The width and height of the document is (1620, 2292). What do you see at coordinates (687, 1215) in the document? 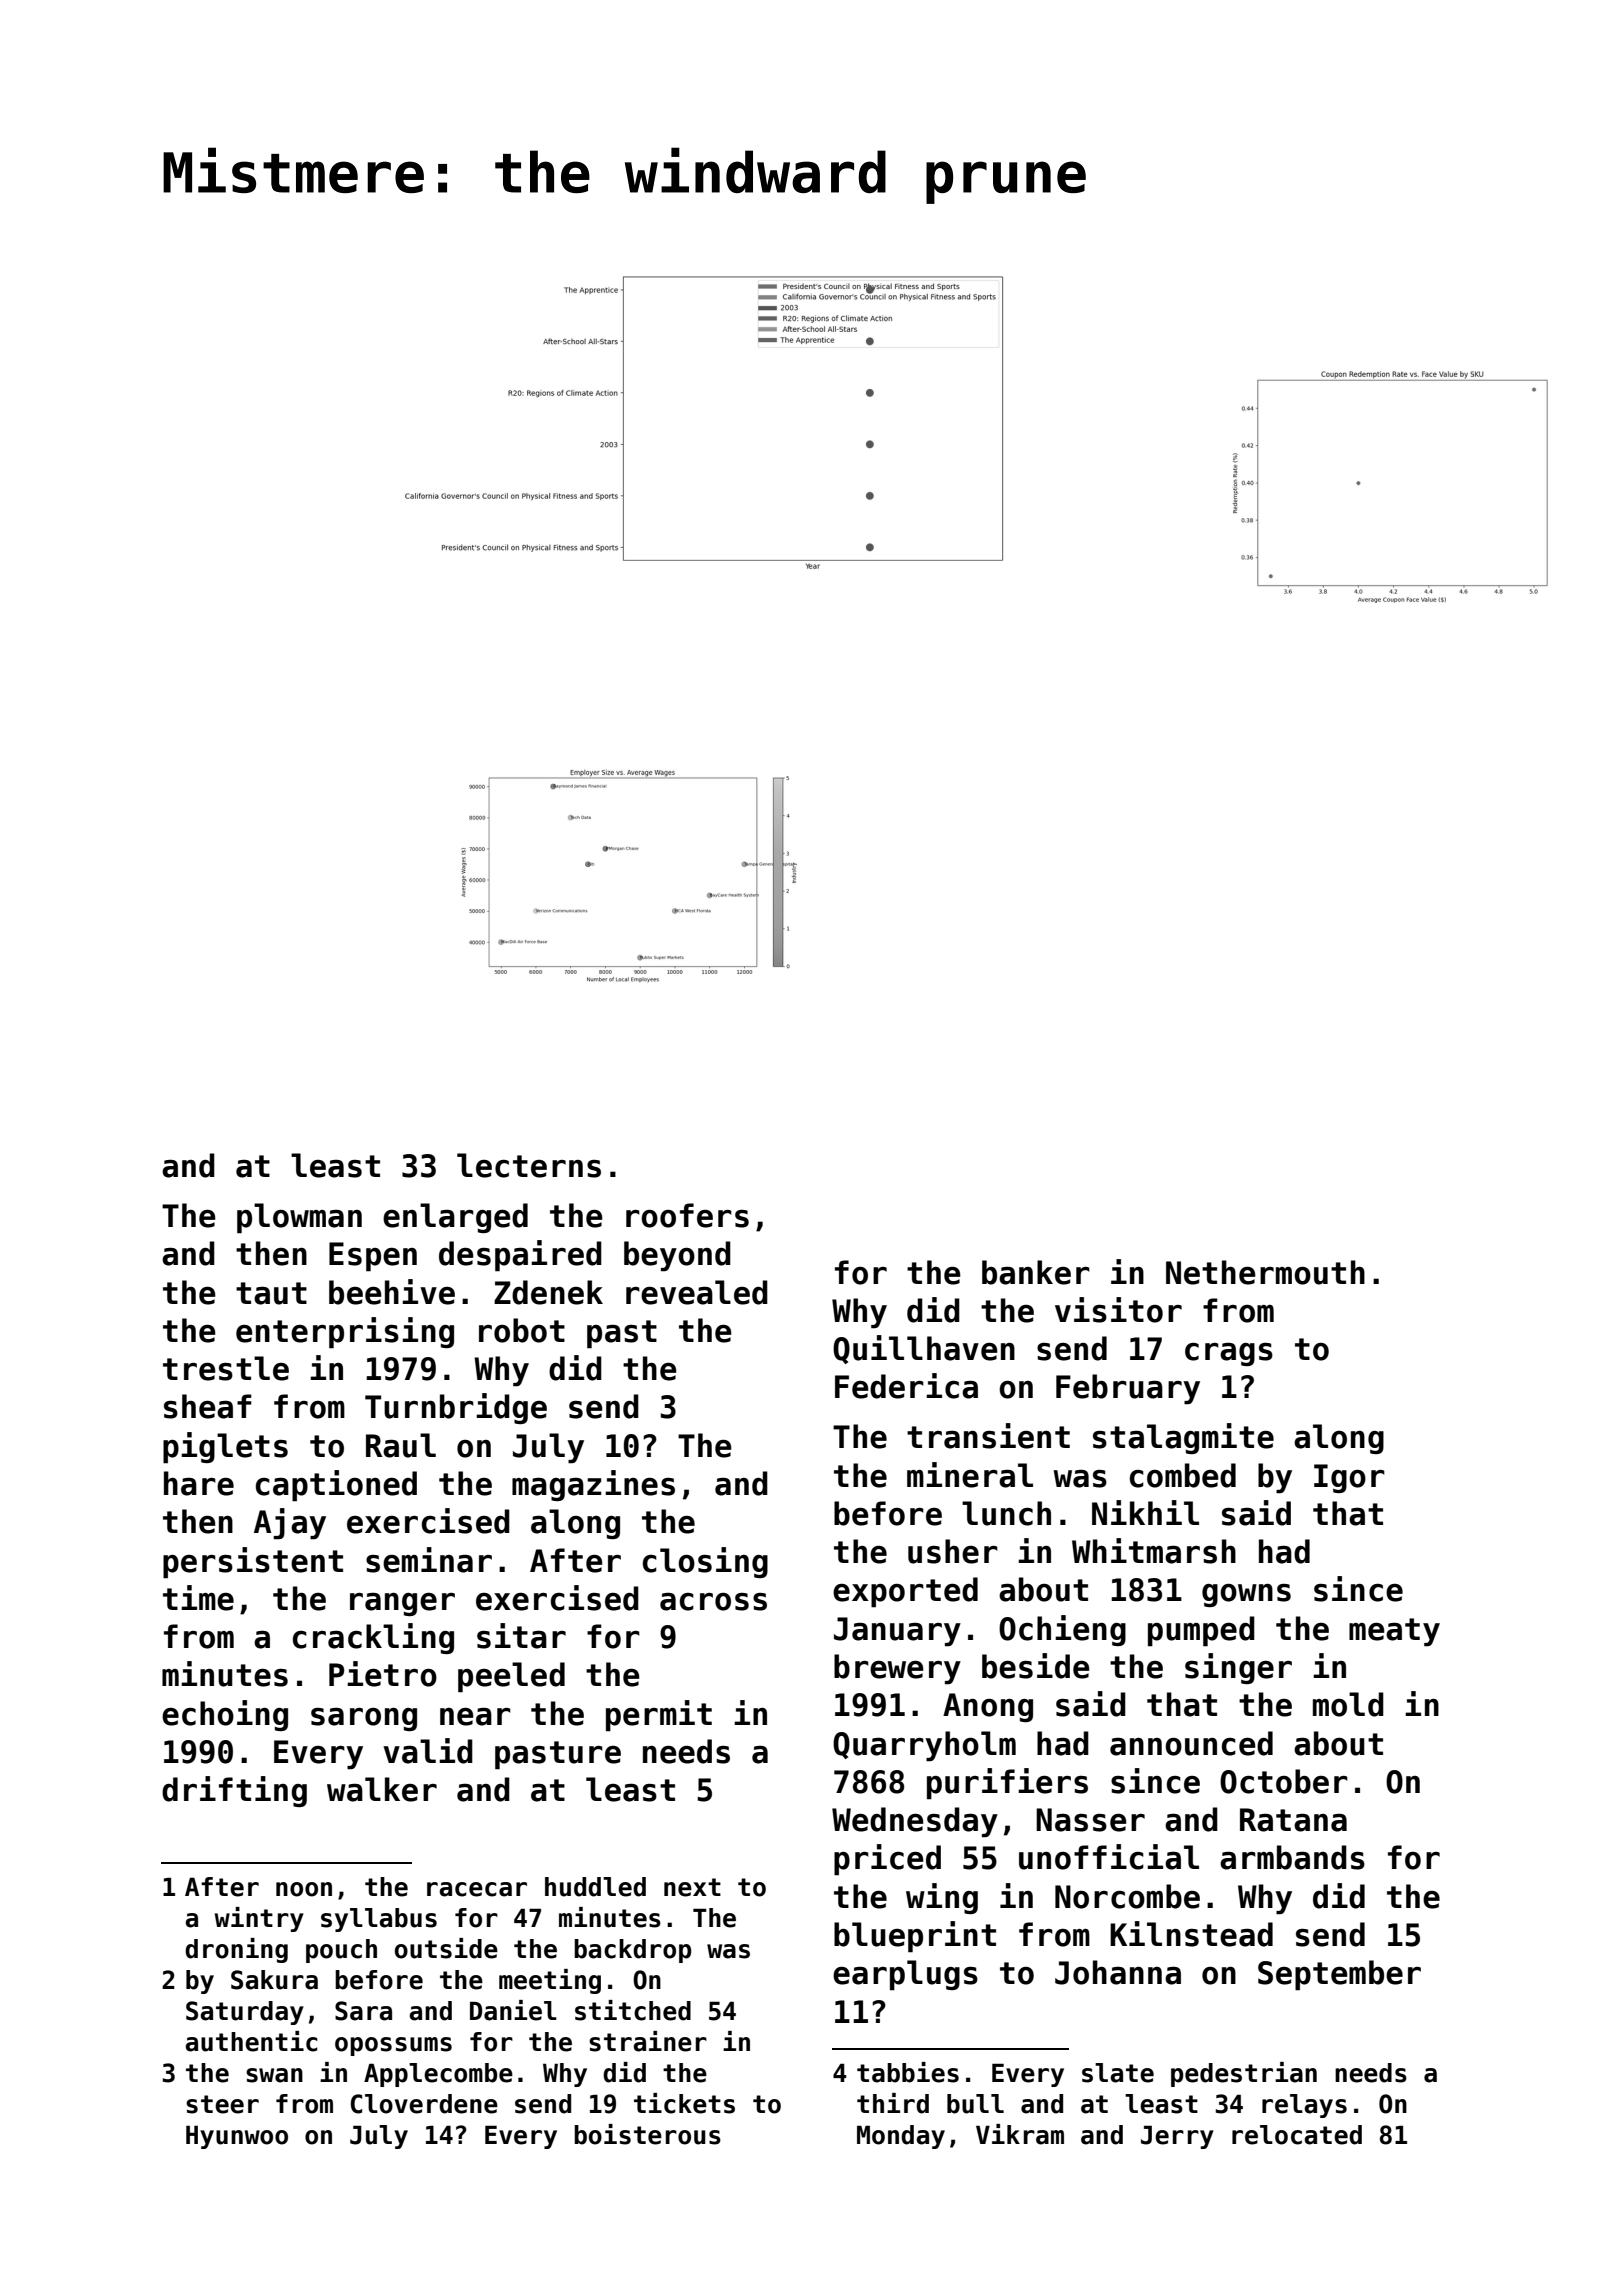
I see `roofers` at bounding box center [687, 1215].
